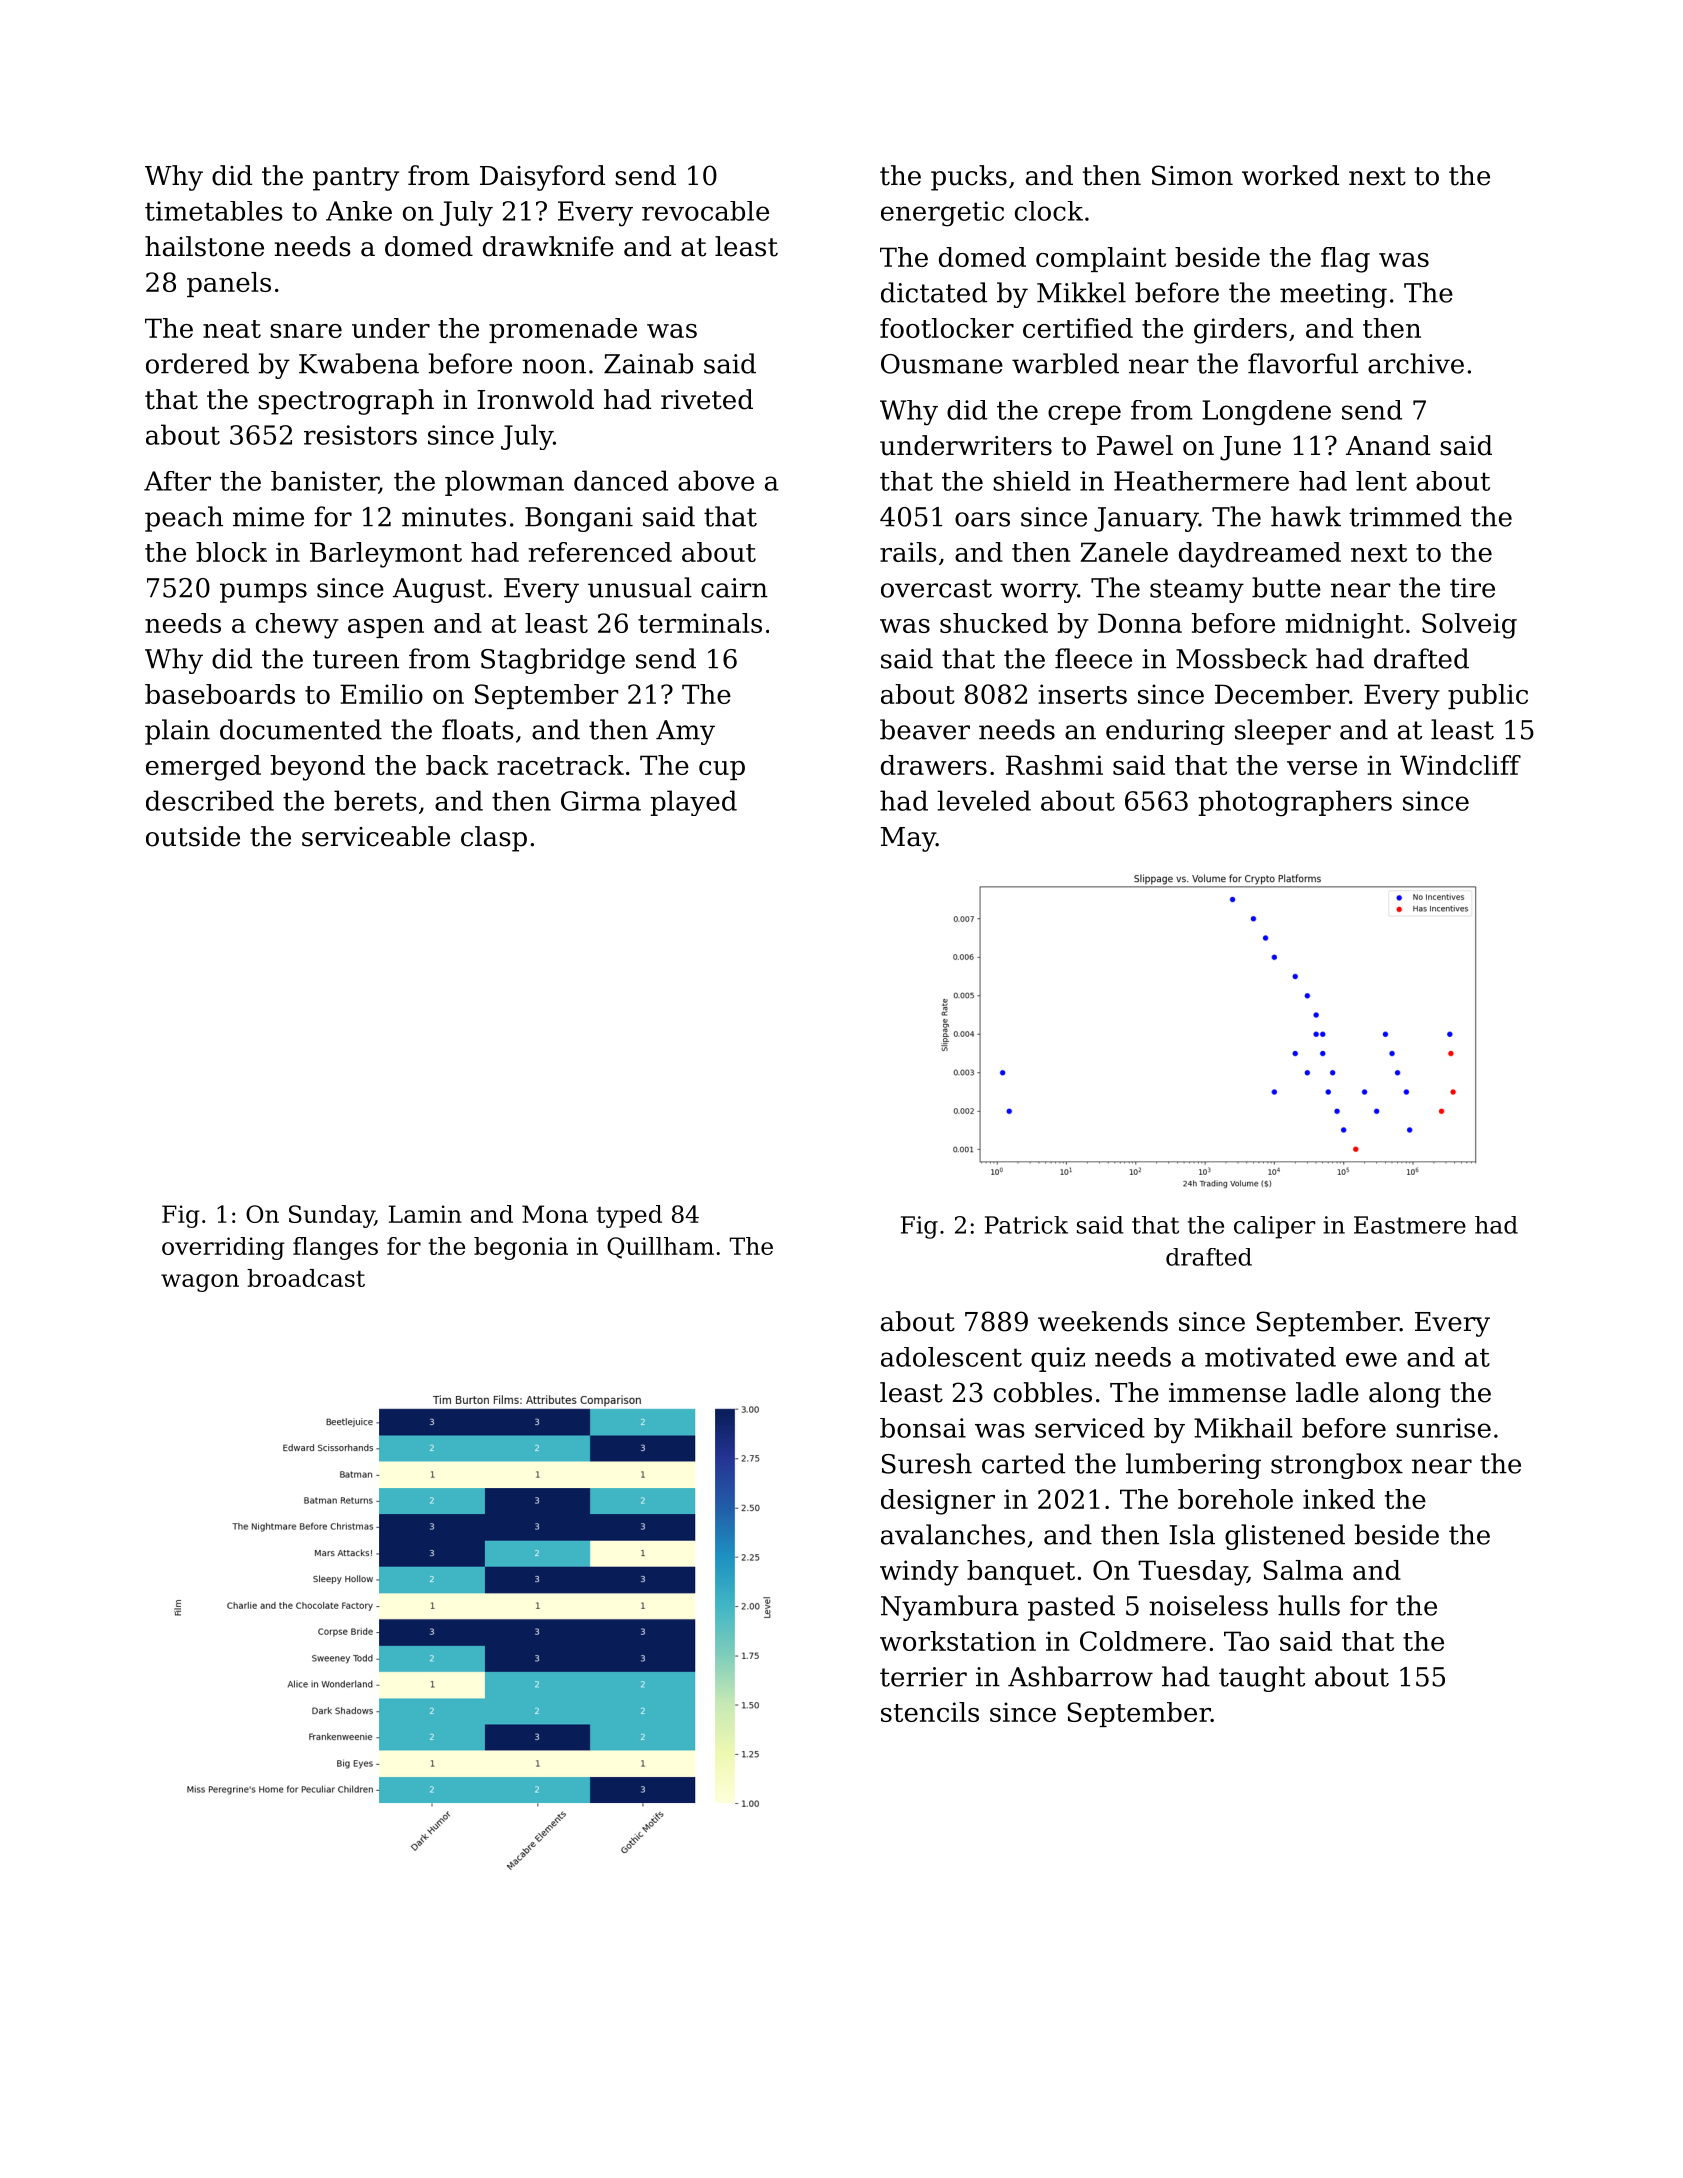  What do you see at coordinates (223, 1248) in the document?
I see `overriding` at bounding box center [223, 1248].
